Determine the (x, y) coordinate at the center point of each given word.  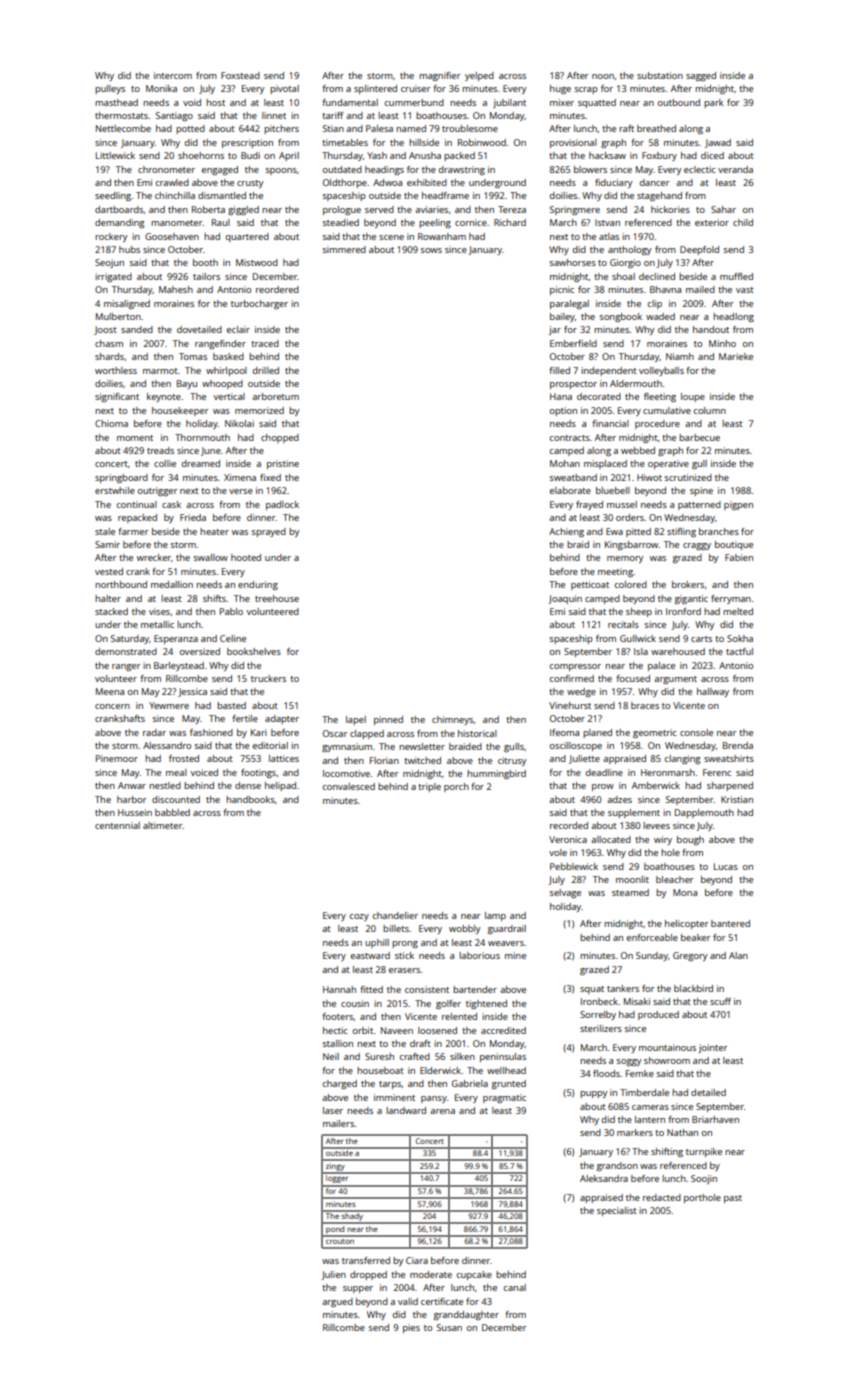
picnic (562, 290)
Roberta (208, 209)
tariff (333, 115)
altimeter (163, 825)
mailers (338, 1123)
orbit (363, 1030)
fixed (270, 477)
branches (719, 531)
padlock (282, 505)
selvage (565, 893)
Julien (333, 1275)
